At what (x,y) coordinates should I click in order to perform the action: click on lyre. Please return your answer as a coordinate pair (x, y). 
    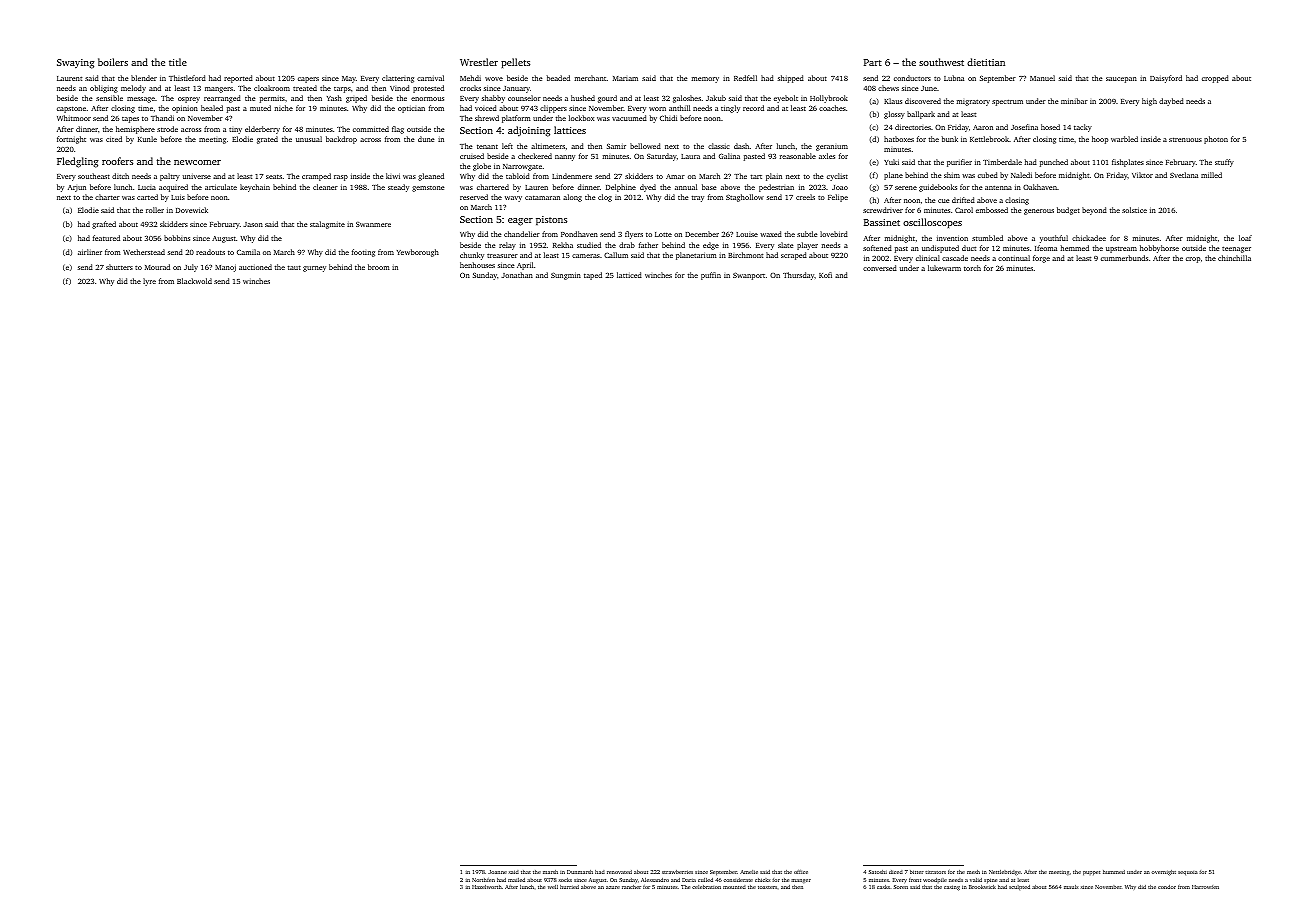
    Looking at the image, I should click on (149, 282).
